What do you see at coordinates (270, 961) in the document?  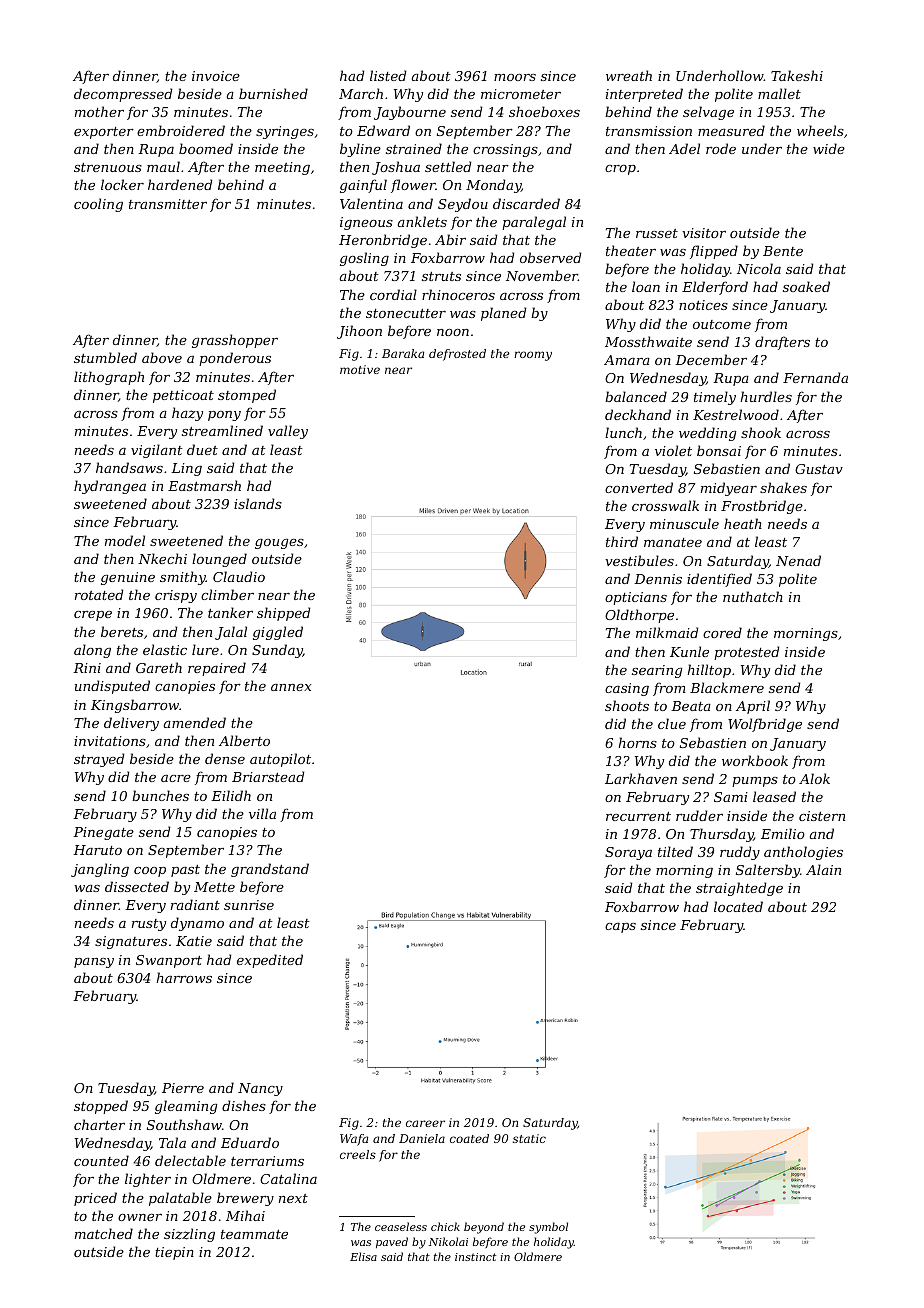 I see `expedited` at bounding box center [270, 961].
